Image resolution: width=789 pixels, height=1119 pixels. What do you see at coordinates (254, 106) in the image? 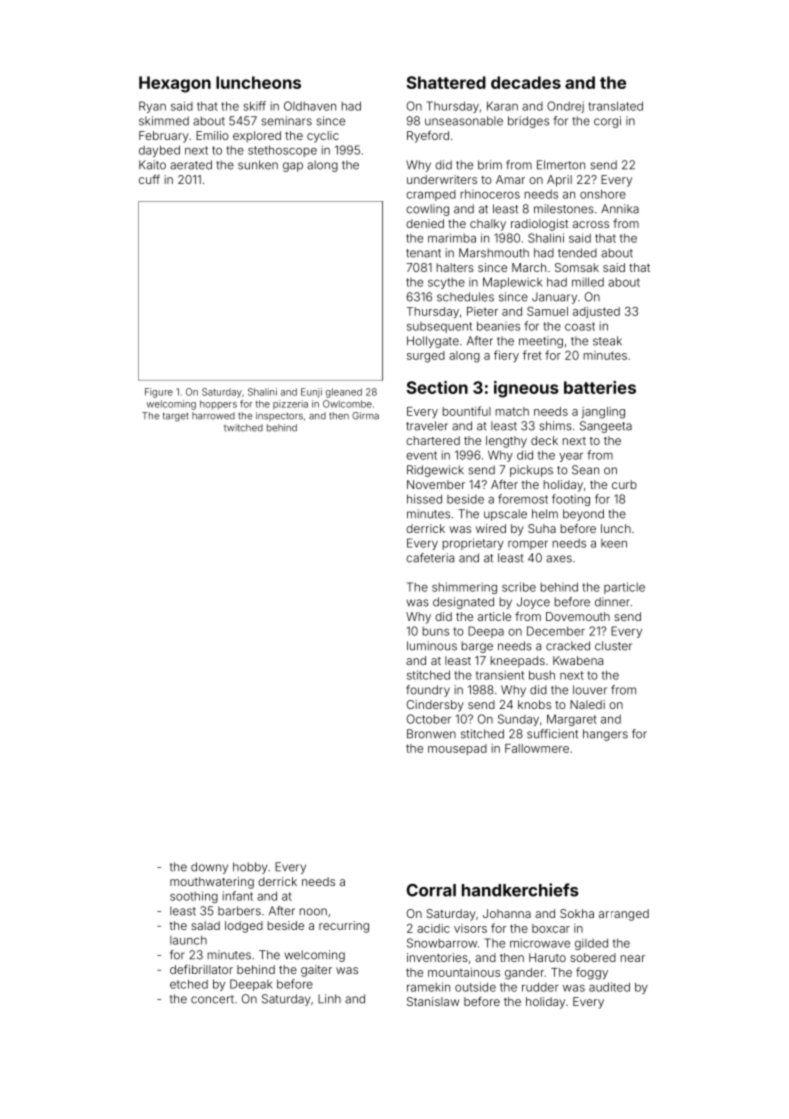
I see `skiff` at bounding box center [254, 106].
